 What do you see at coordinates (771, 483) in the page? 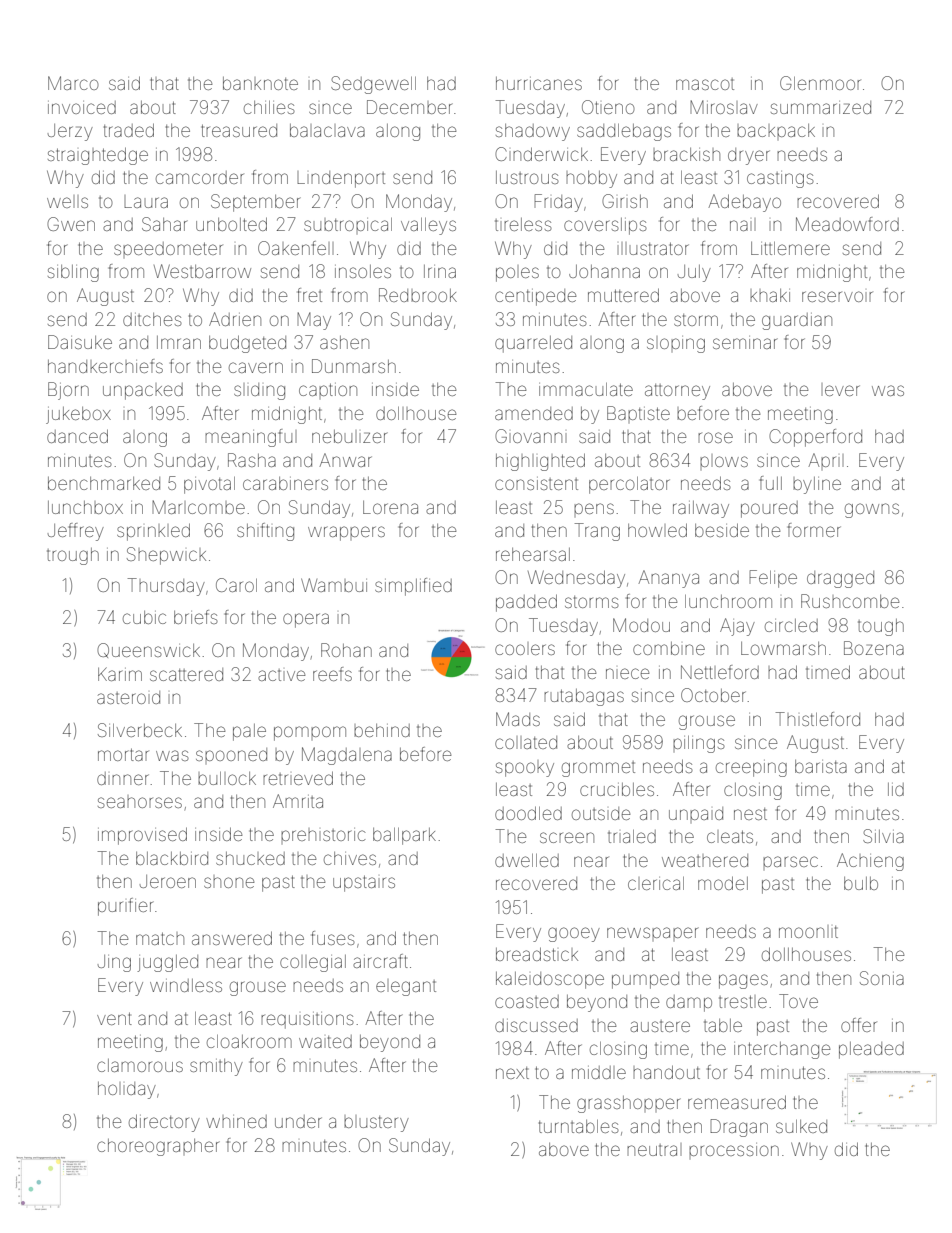
I see `full` at bounding box center [771, 483].
